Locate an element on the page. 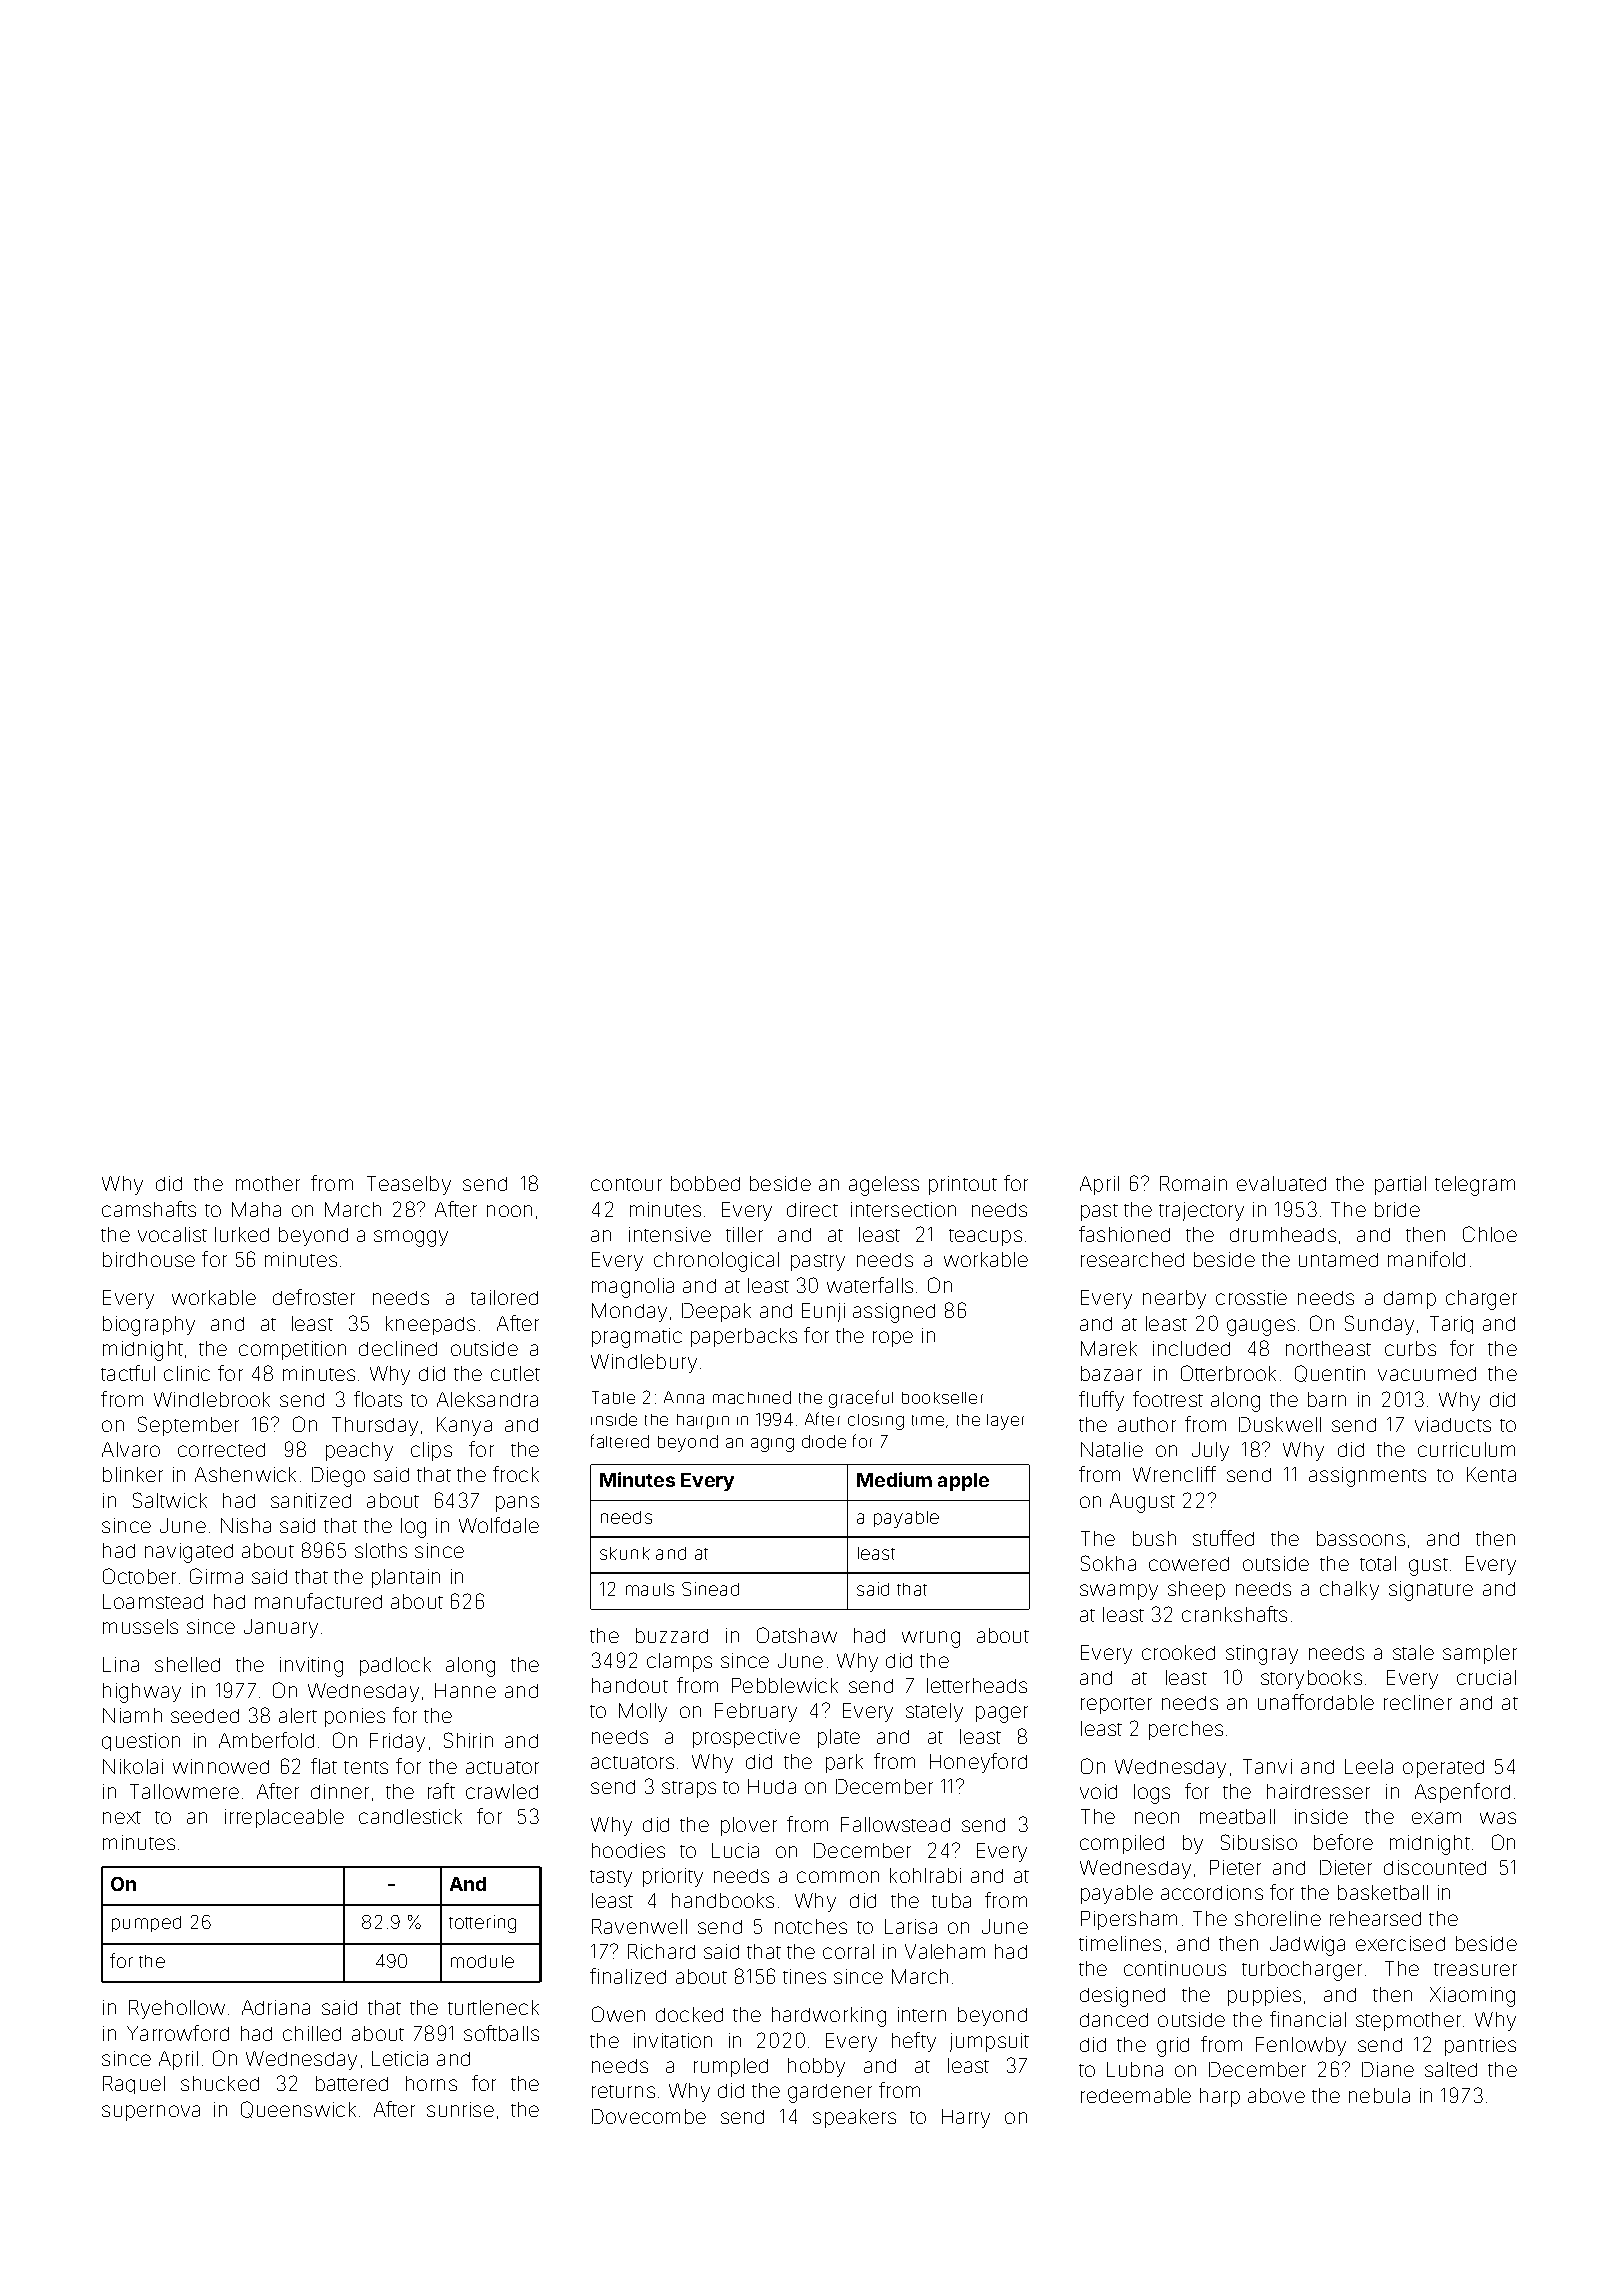  Queenswick is located at coordinates (298, 2109).
